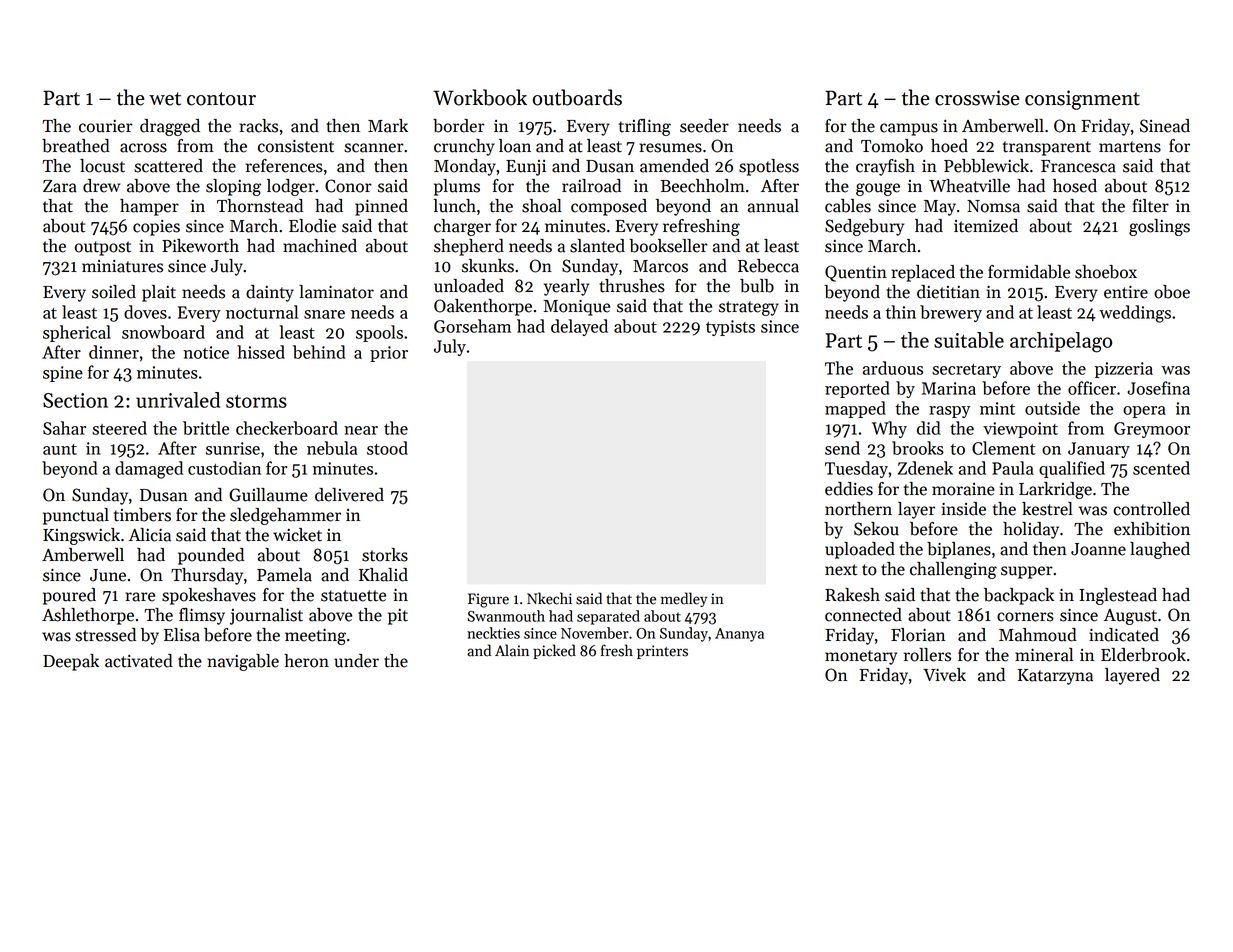 The width and height of the document is (1233, 952). What do you see at coordinates (60, 449) in the document?
I see `aunt` at bounding box center [60, 449].
